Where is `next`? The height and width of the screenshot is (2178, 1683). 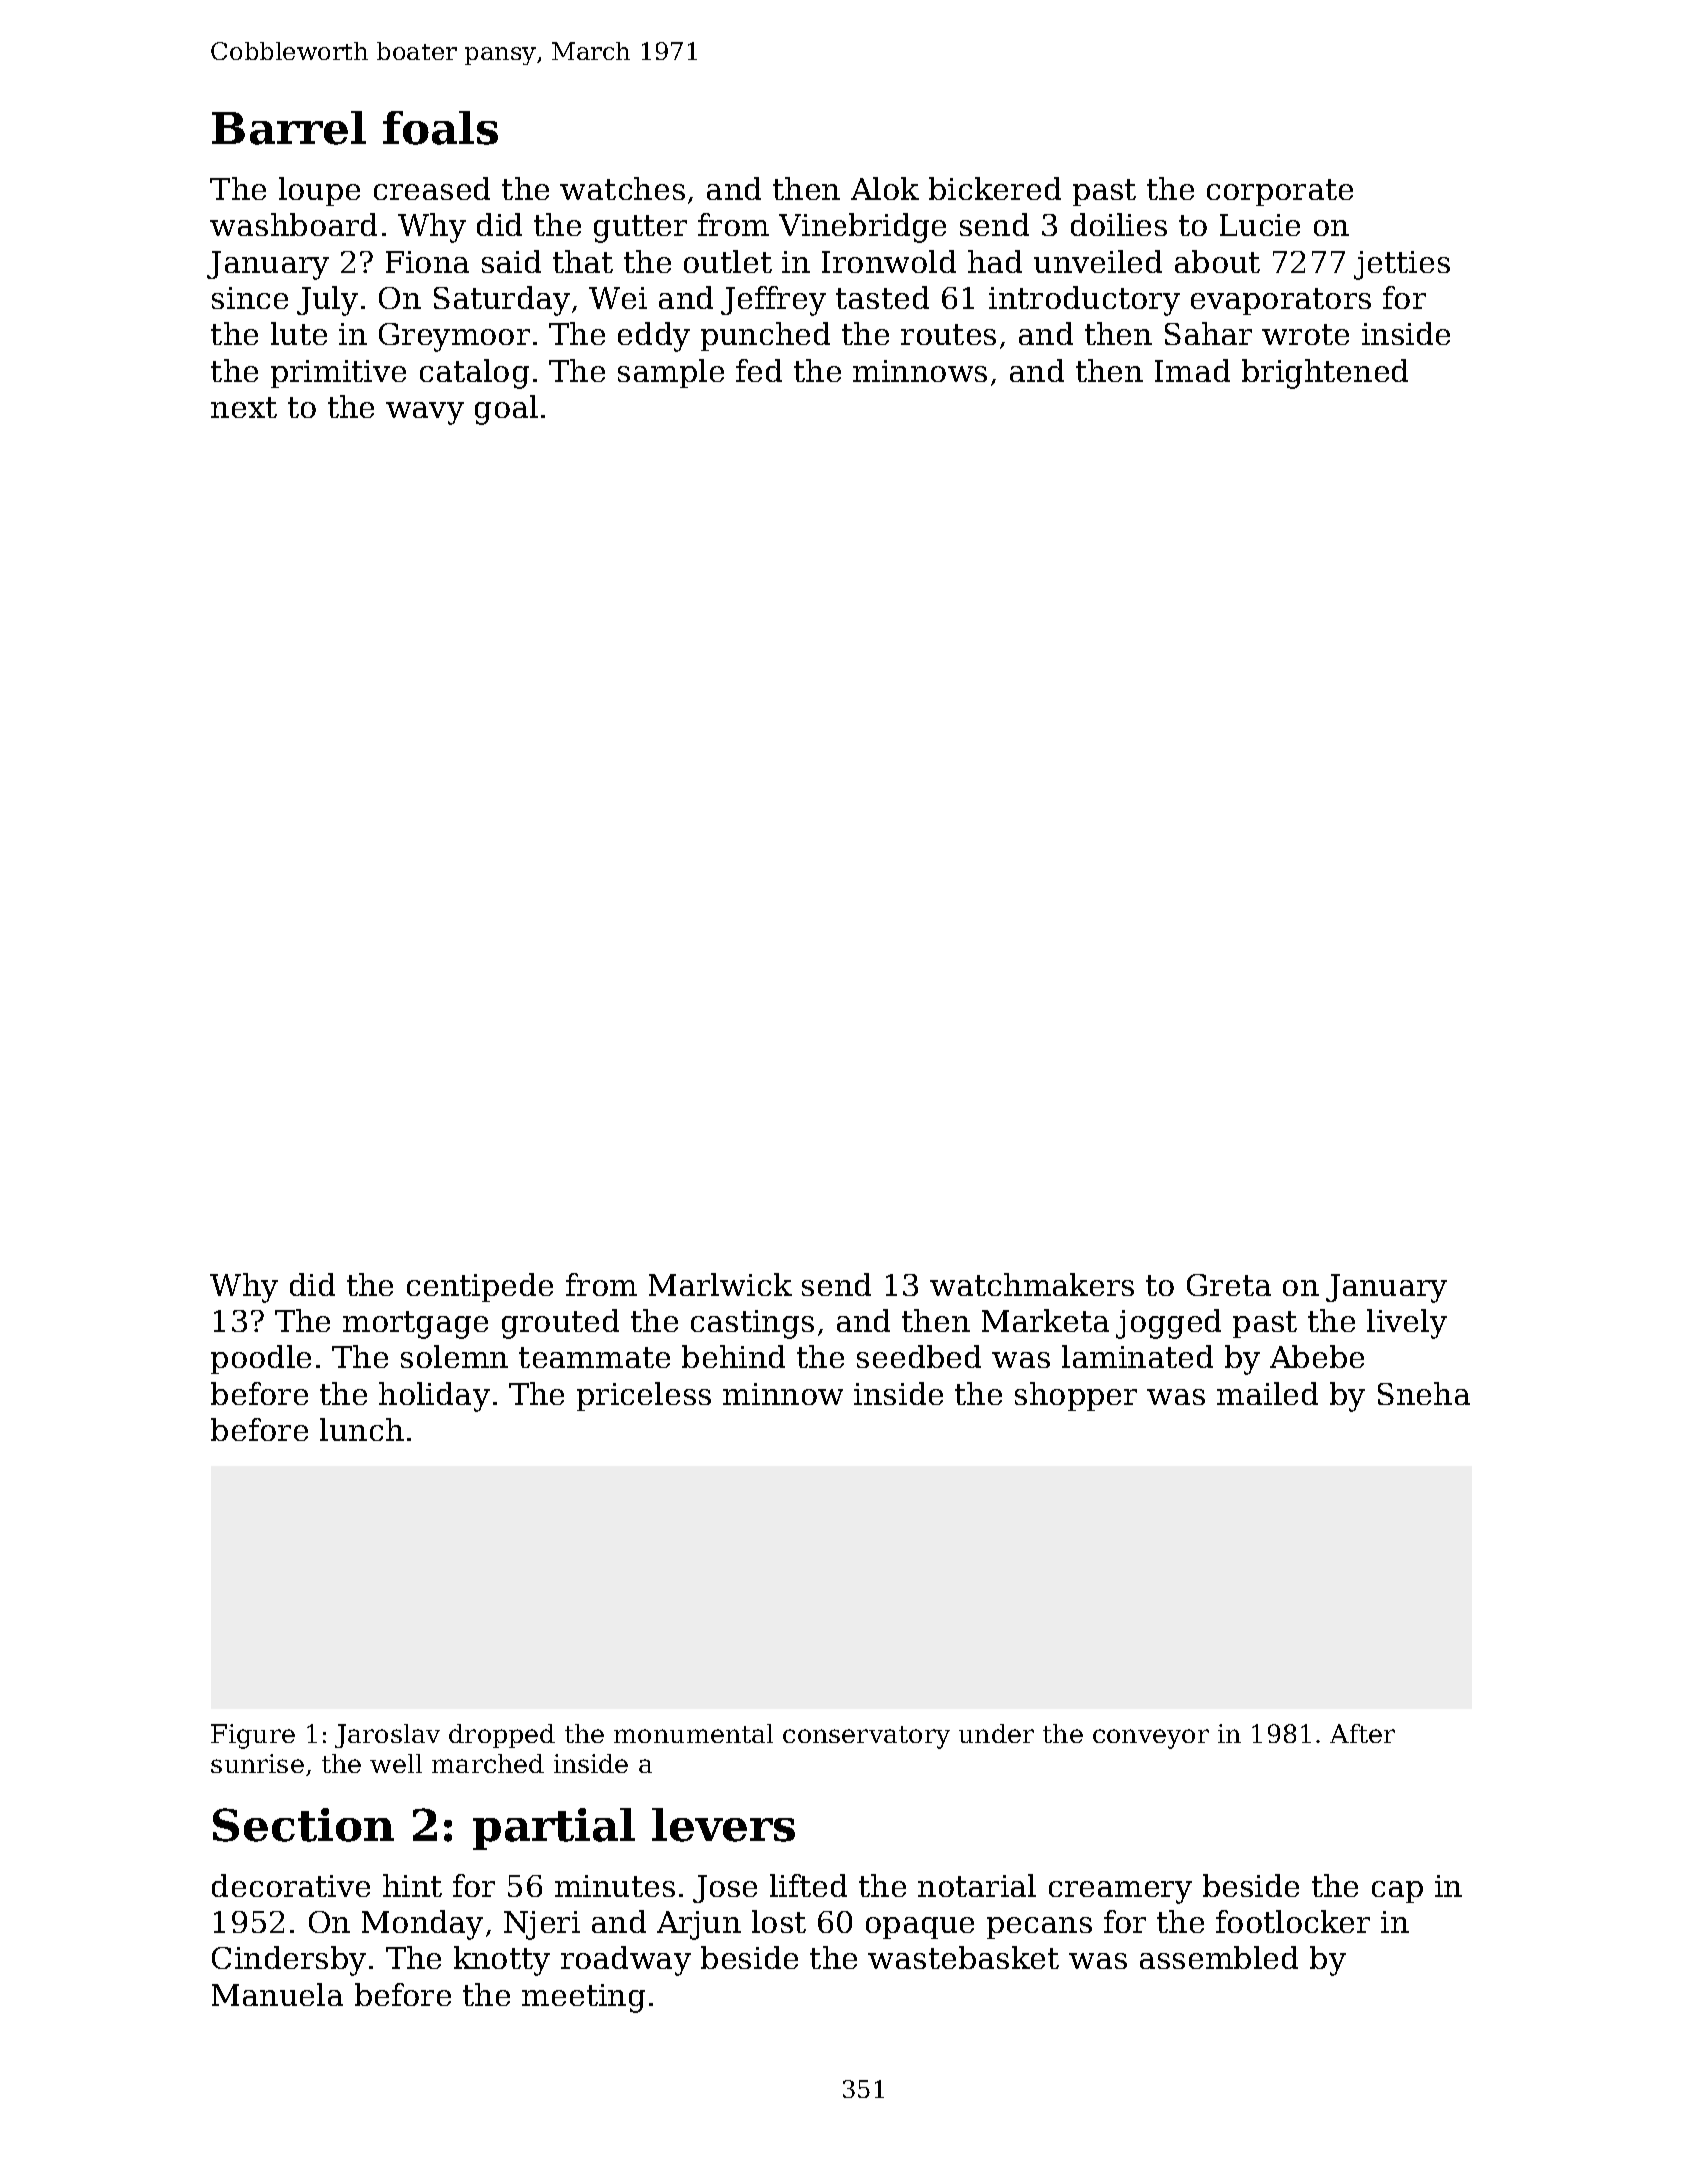
next is located at coordinates (244, 407).
